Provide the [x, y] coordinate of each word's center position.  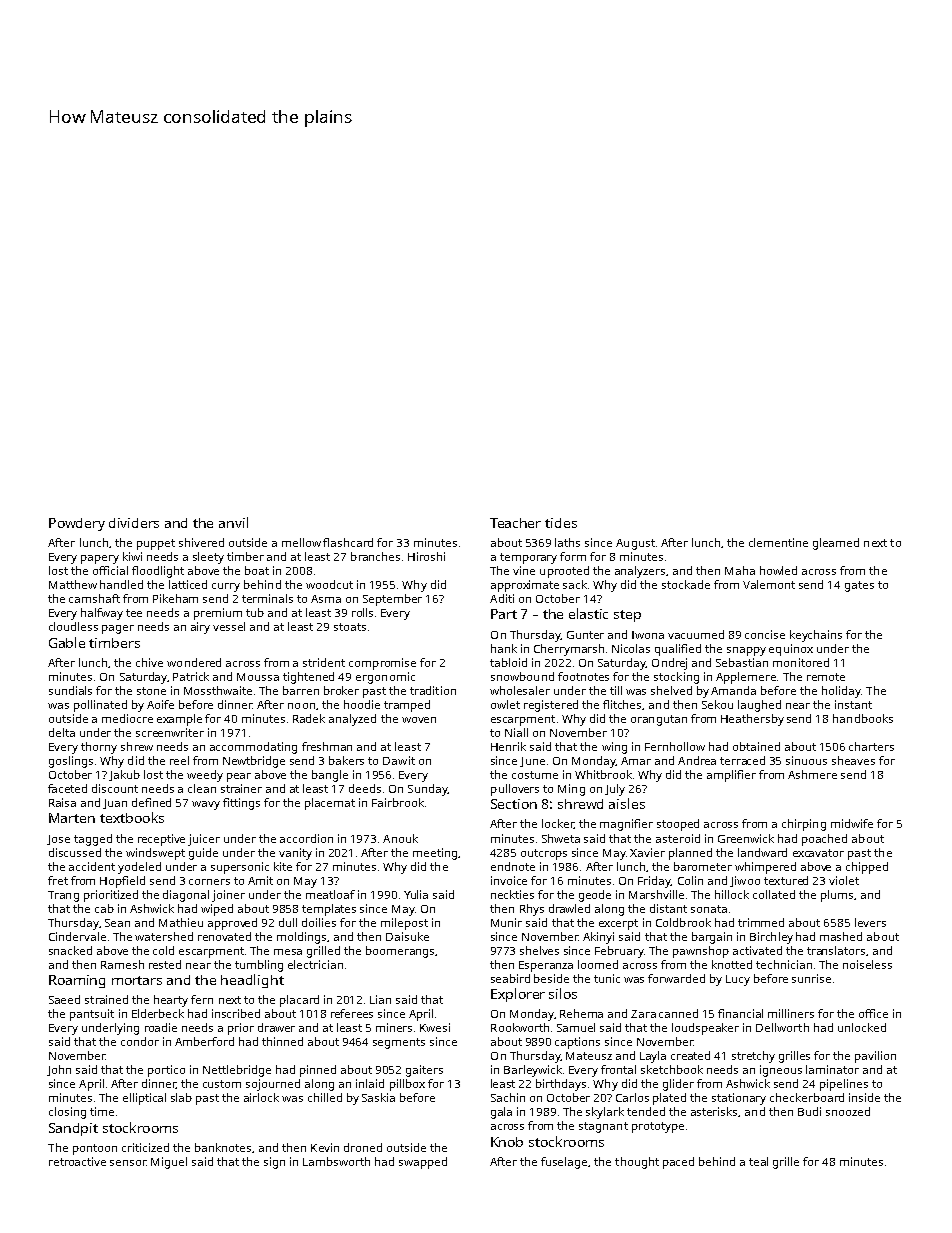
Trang [63, 896]
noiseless [867, 964]
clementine [778, 542]
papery [100, 559]
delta [62, 732]
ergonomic [385, 678]
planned [690, 854]
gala [501, 1113]
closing [67, 1113]
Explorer [518, 995]
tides [561, 523]
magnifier [626, 825]
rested [165, 964]
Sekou [717, 704]
